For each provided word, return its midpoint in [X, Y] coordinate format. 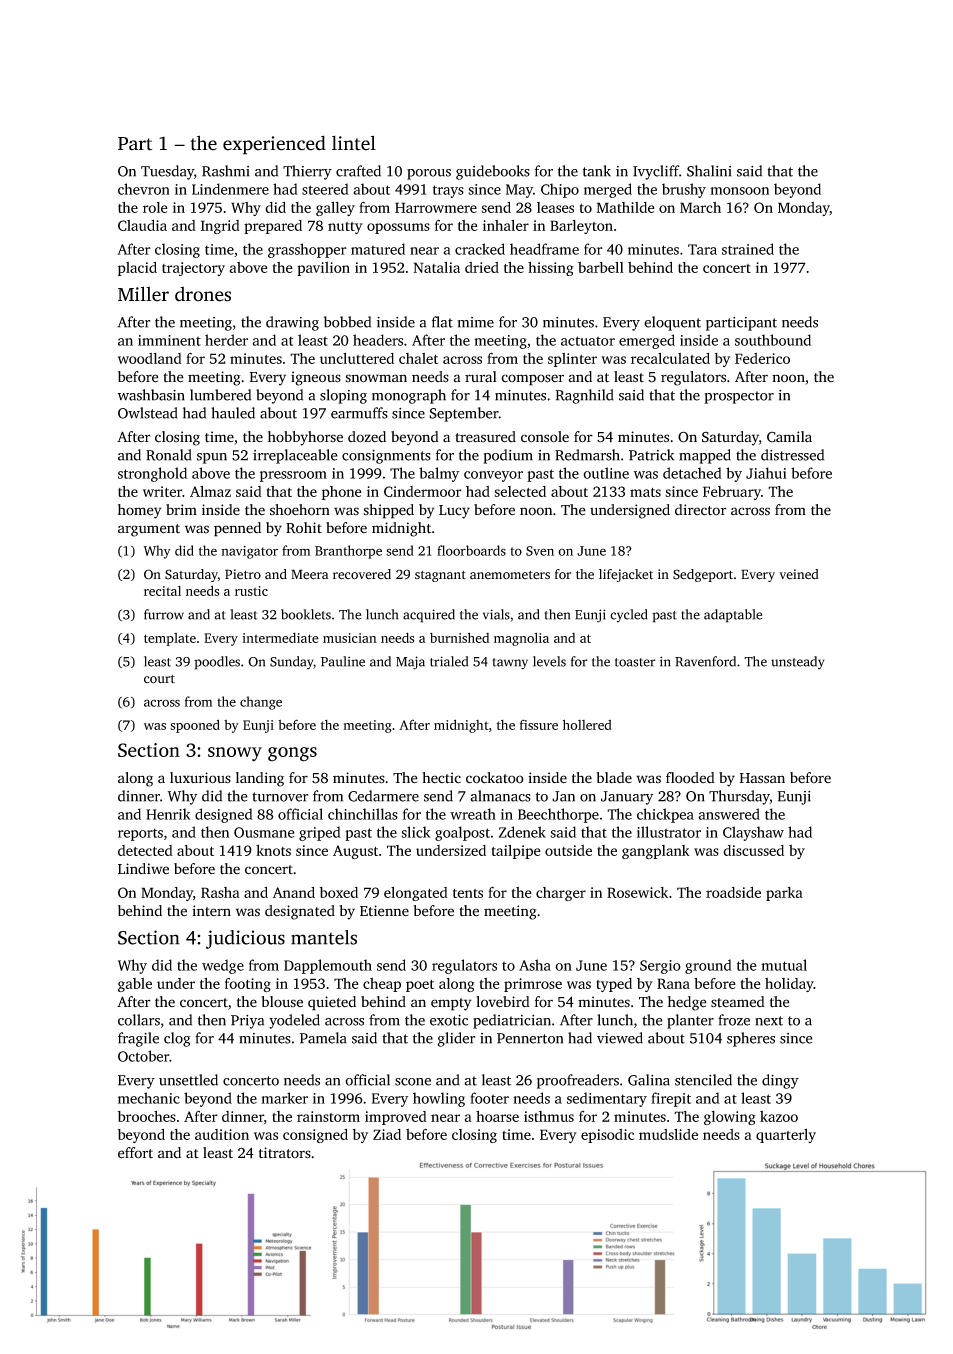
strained [748, 249]
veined [799, 574]
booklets [306, 614]
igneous [316, 378]
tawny [510, 664]
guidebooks [493, 172]
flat [442, 322]
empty [451, 1004]
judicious [245, 939]
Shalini [709, 171]
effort [135, 1153]
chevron [144, 189]
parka [784, 894]
